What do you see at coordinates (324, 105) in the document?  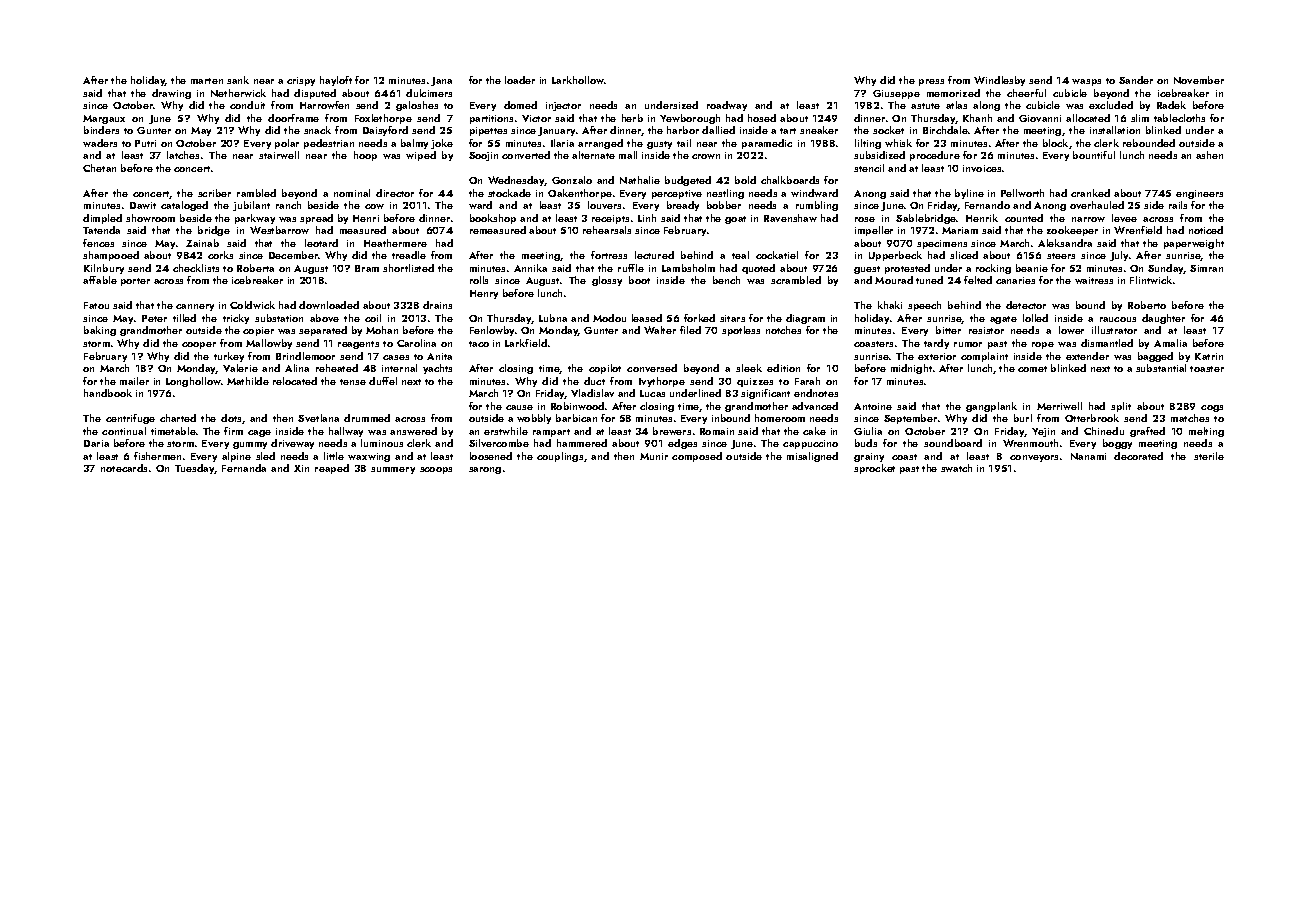 I see `Harrowfen` at bounding box center [324, 105].
